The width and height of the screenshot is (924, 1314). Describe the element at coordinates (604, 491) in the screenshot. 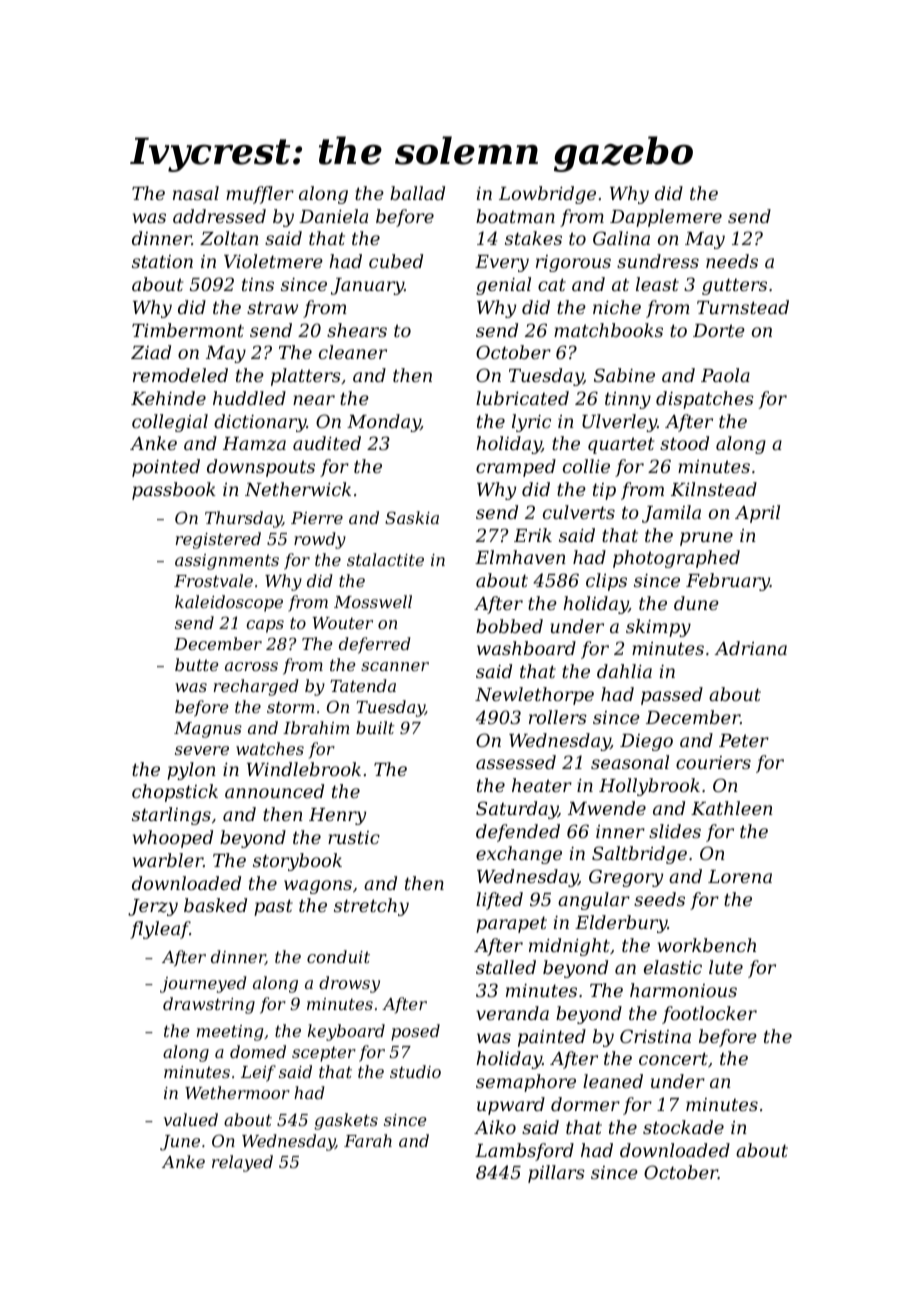

I see `tip` at that location.
